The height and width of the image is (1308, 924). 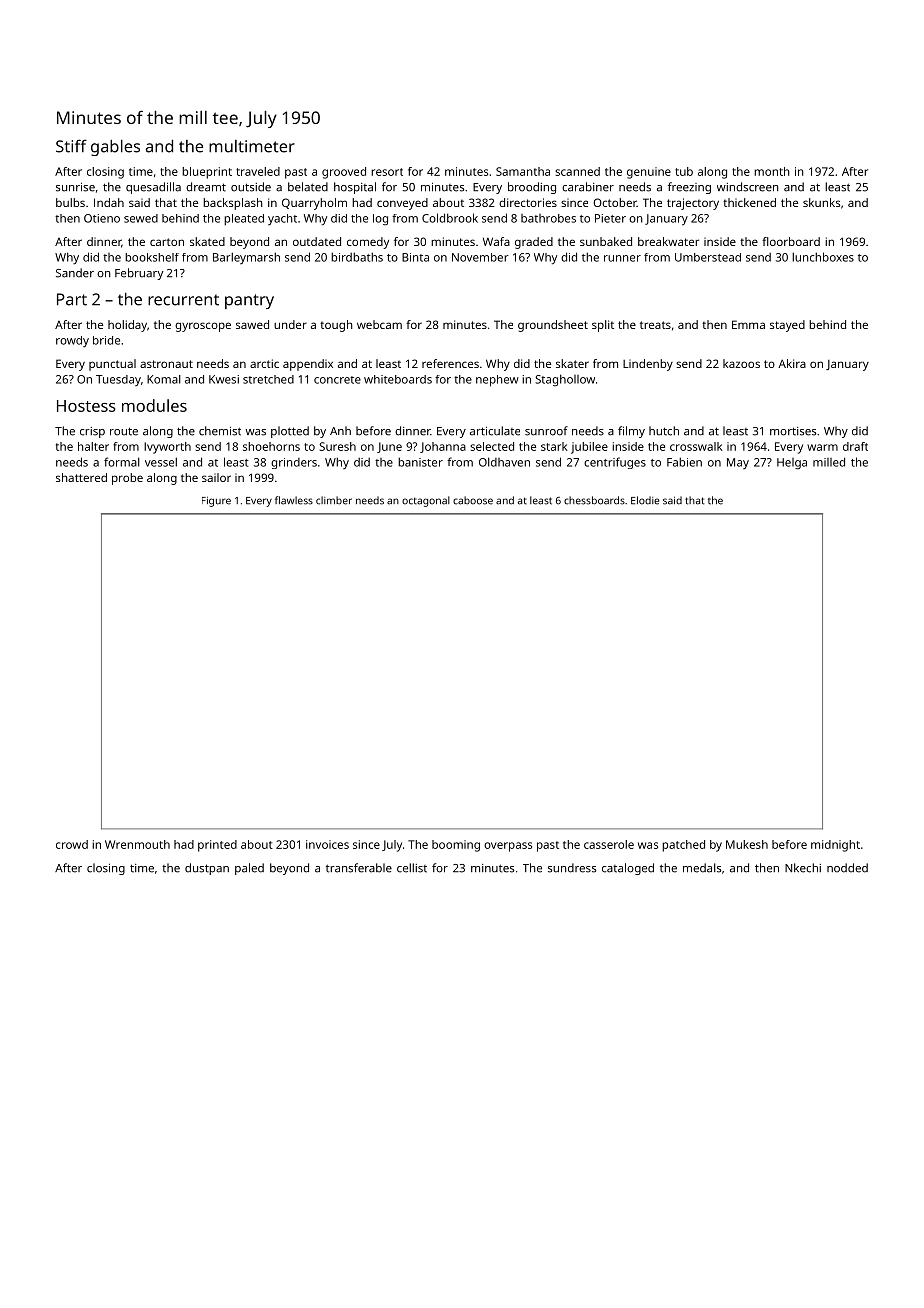 What do you see at coordinates (72, 299) in the image?
I see `Part` at bounding box center [72, 299].
